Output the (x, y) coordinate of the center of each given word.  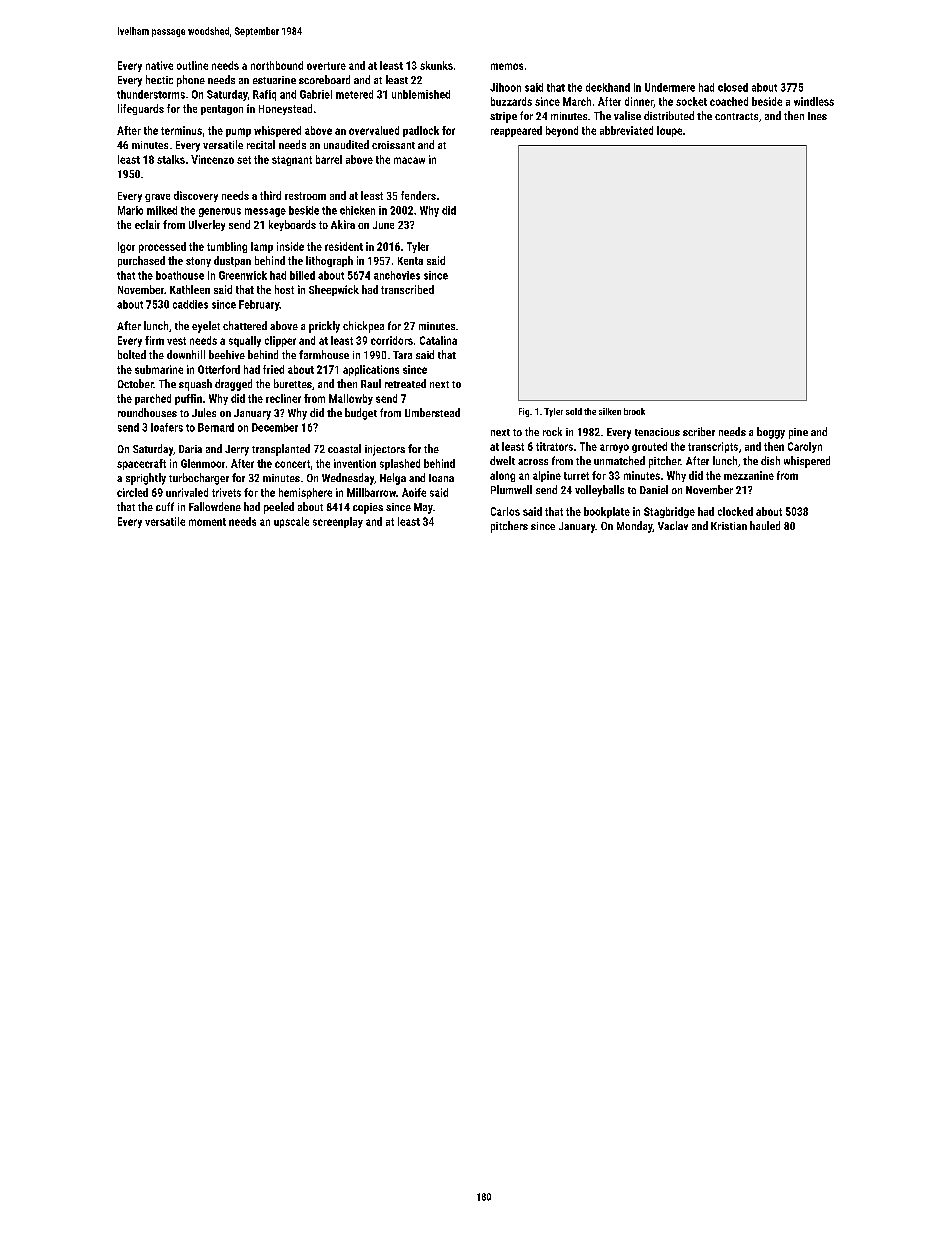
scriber (699, 431)
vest (176, 341)
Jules (204, 412)
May (423, 508)
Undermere (670, 87)
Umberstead (432, 412)
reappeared (516, 131)
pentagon (222, 110)
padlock (421, 131)
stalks (171, 159)
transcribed (407, 289)
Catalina (438, 340)
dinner (639, 101)
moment (207, 522)
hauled (765, 525)
